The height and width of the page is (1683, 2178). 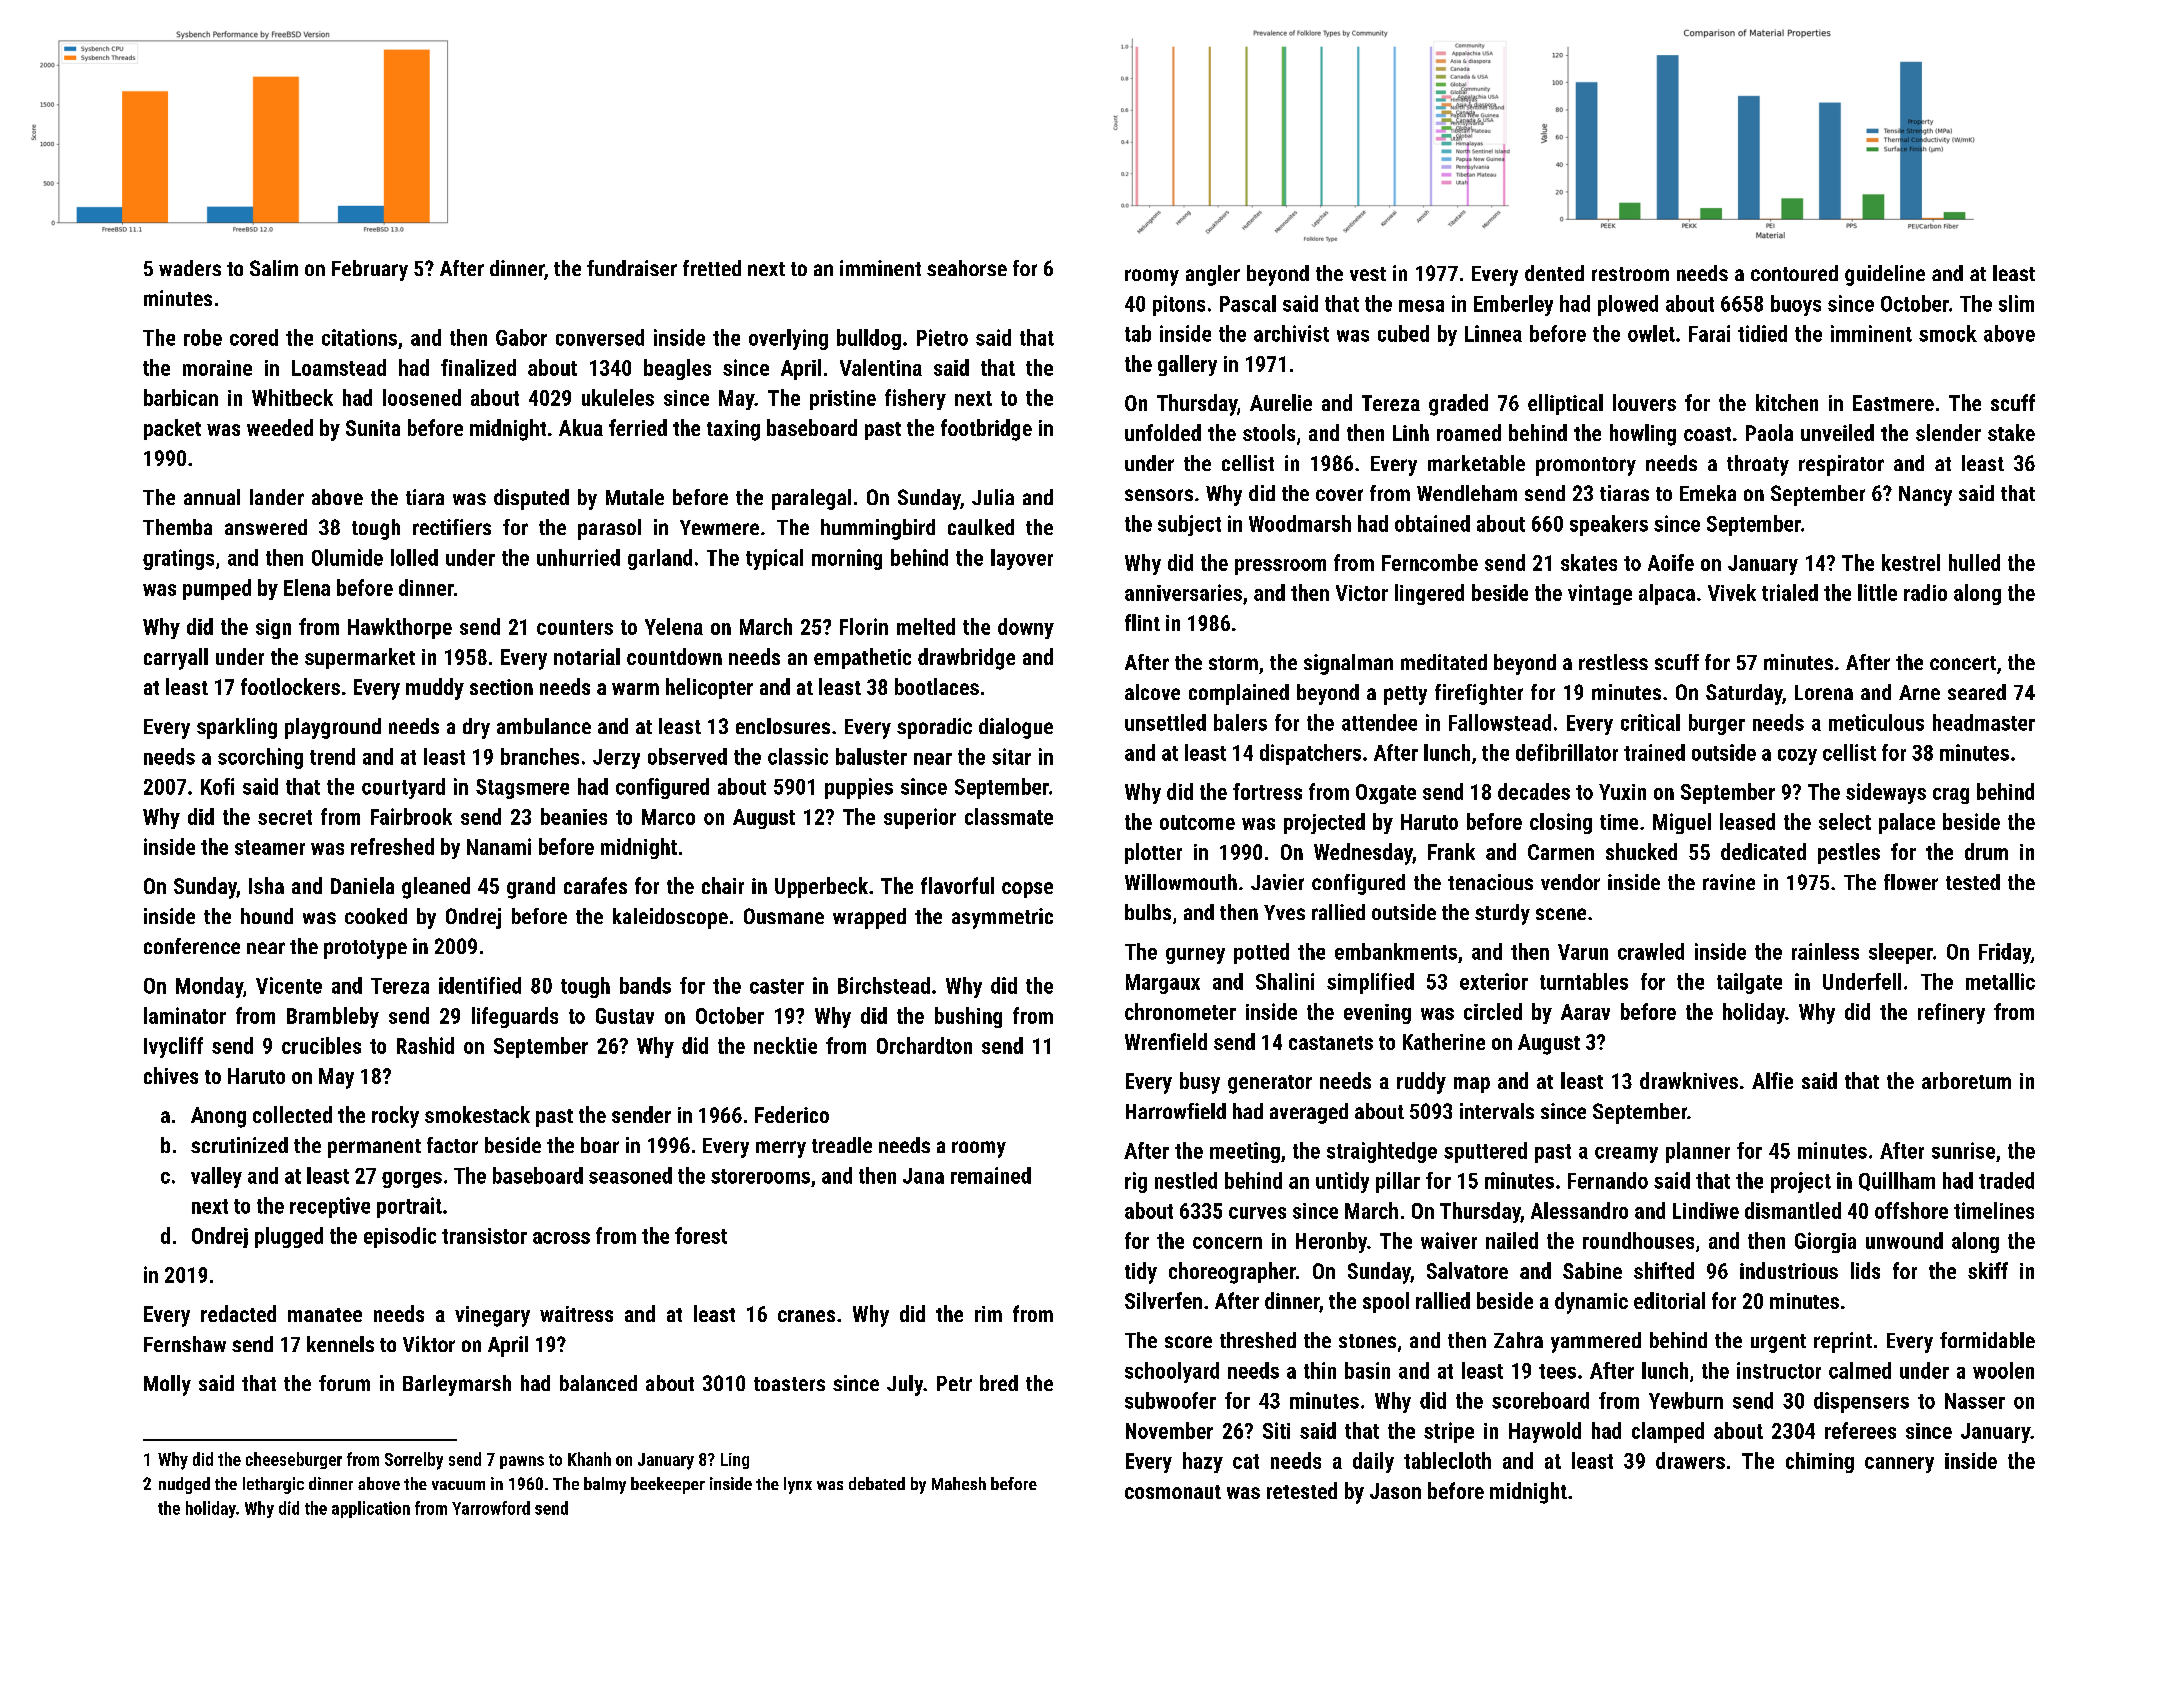 I want to click on smokestack, so click(x=477, y=1114).
